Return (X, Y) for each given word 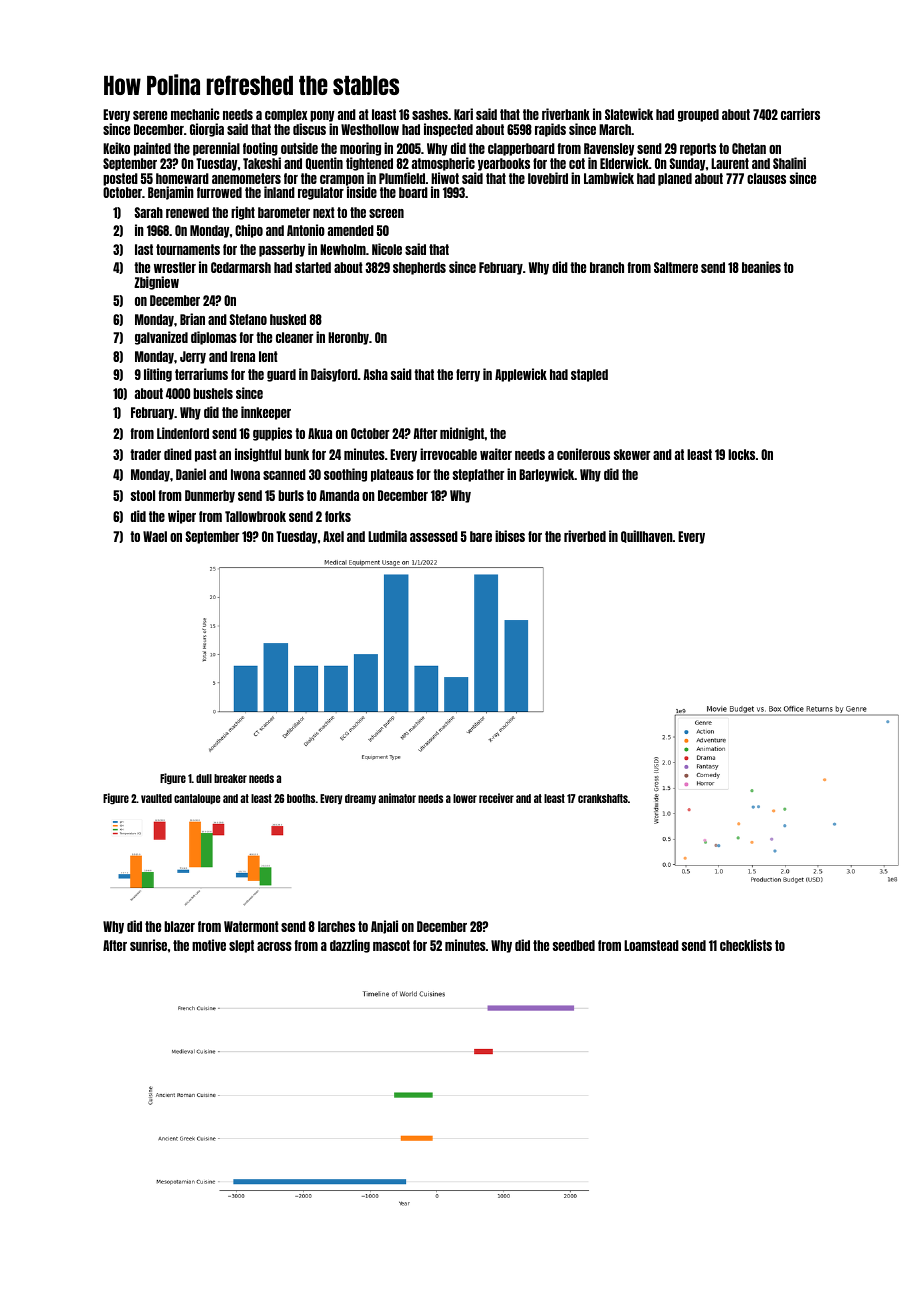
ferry (468, 375)
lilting (158, 375)
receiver (496, 798)
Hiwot (445, 178)
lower (465, 798)
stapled (589, 375)
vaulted (156, 798)
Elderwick (624, 163)
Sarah (149, 212)
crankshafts (603, 798)
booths (301, 798)
